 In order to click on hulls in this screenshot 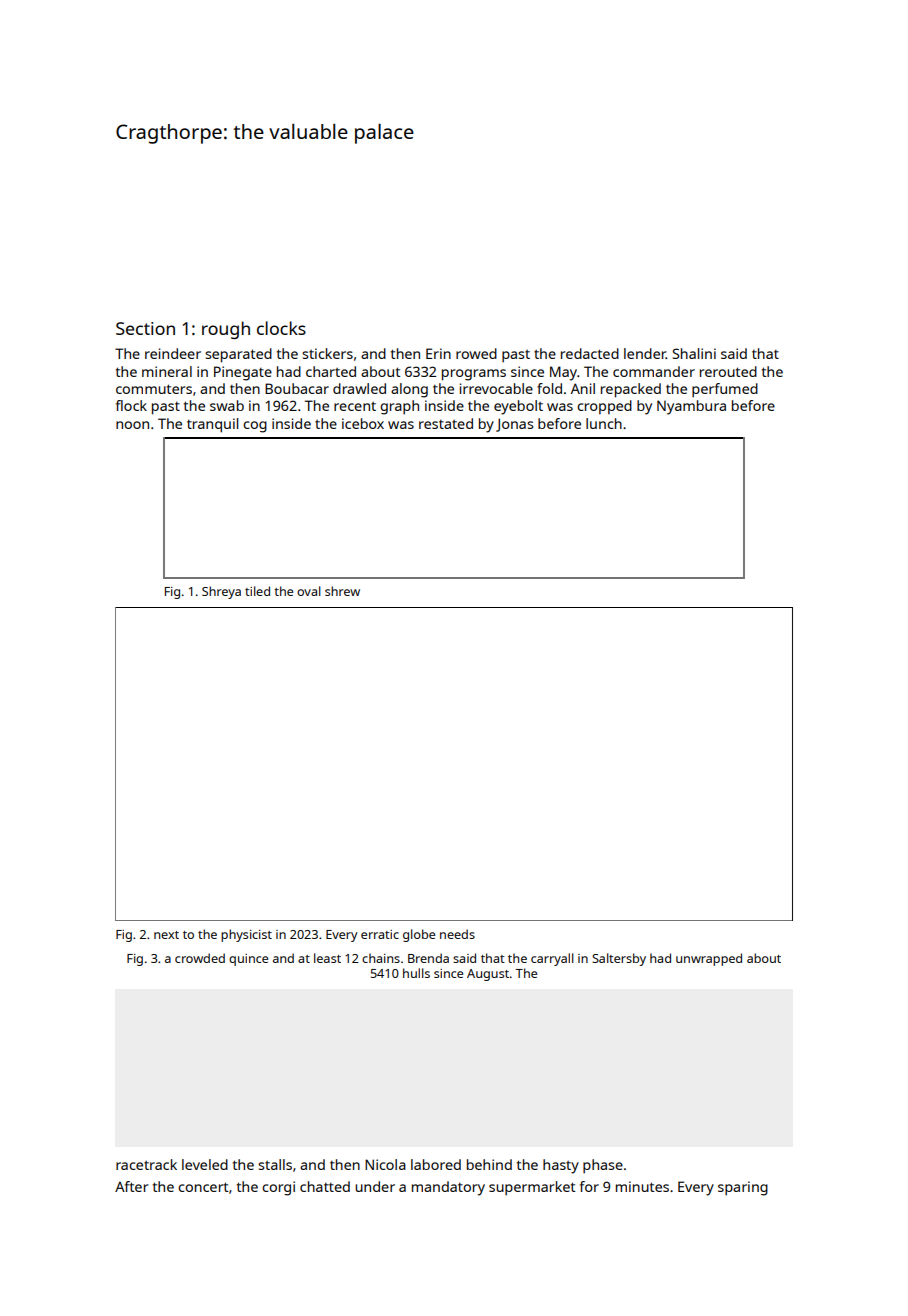, I will do `click(416, 973)`.
